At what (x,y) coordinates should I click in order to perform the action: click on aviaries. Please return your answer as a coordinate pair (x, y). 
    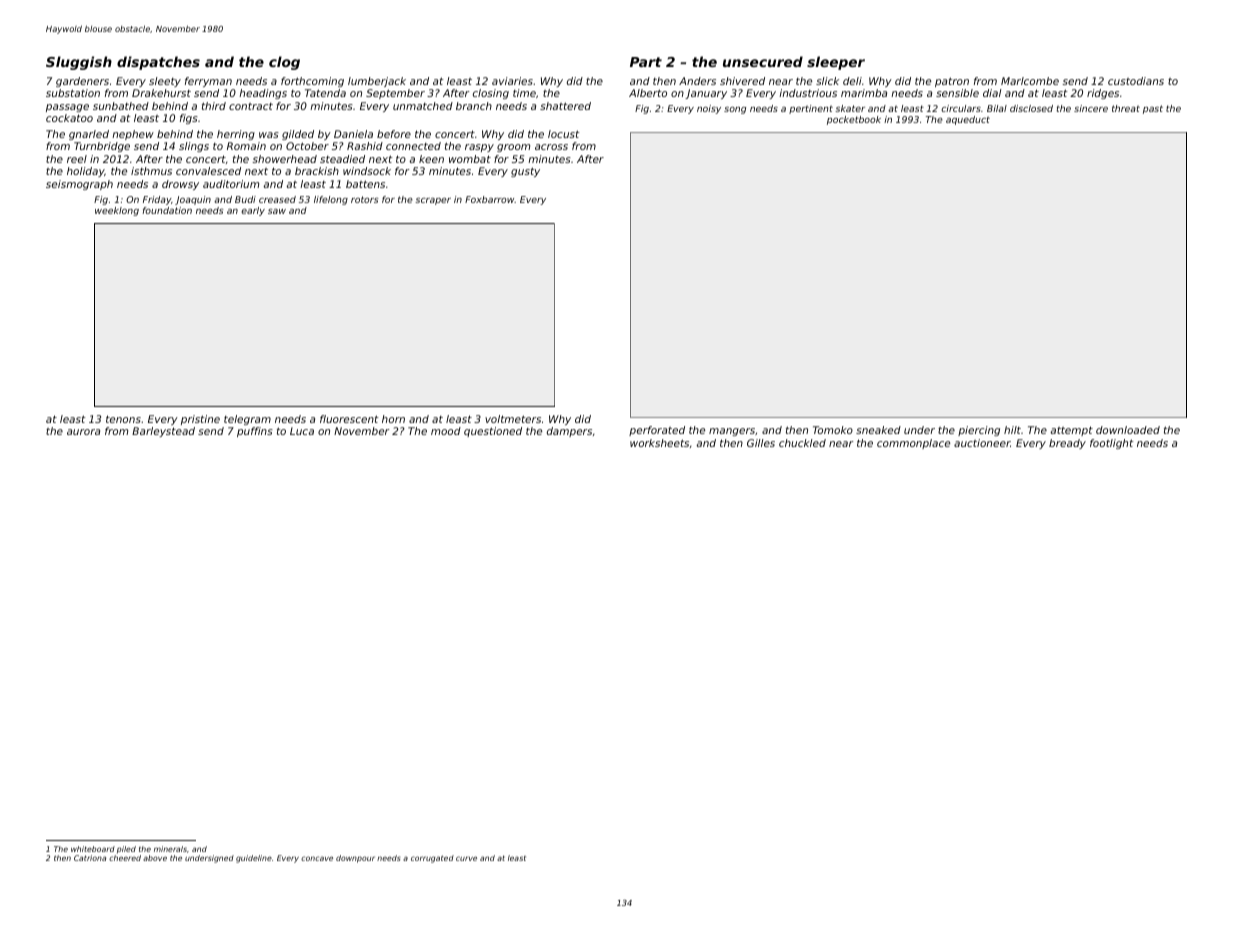
    Looking at the image, I should click on (512, 81).
